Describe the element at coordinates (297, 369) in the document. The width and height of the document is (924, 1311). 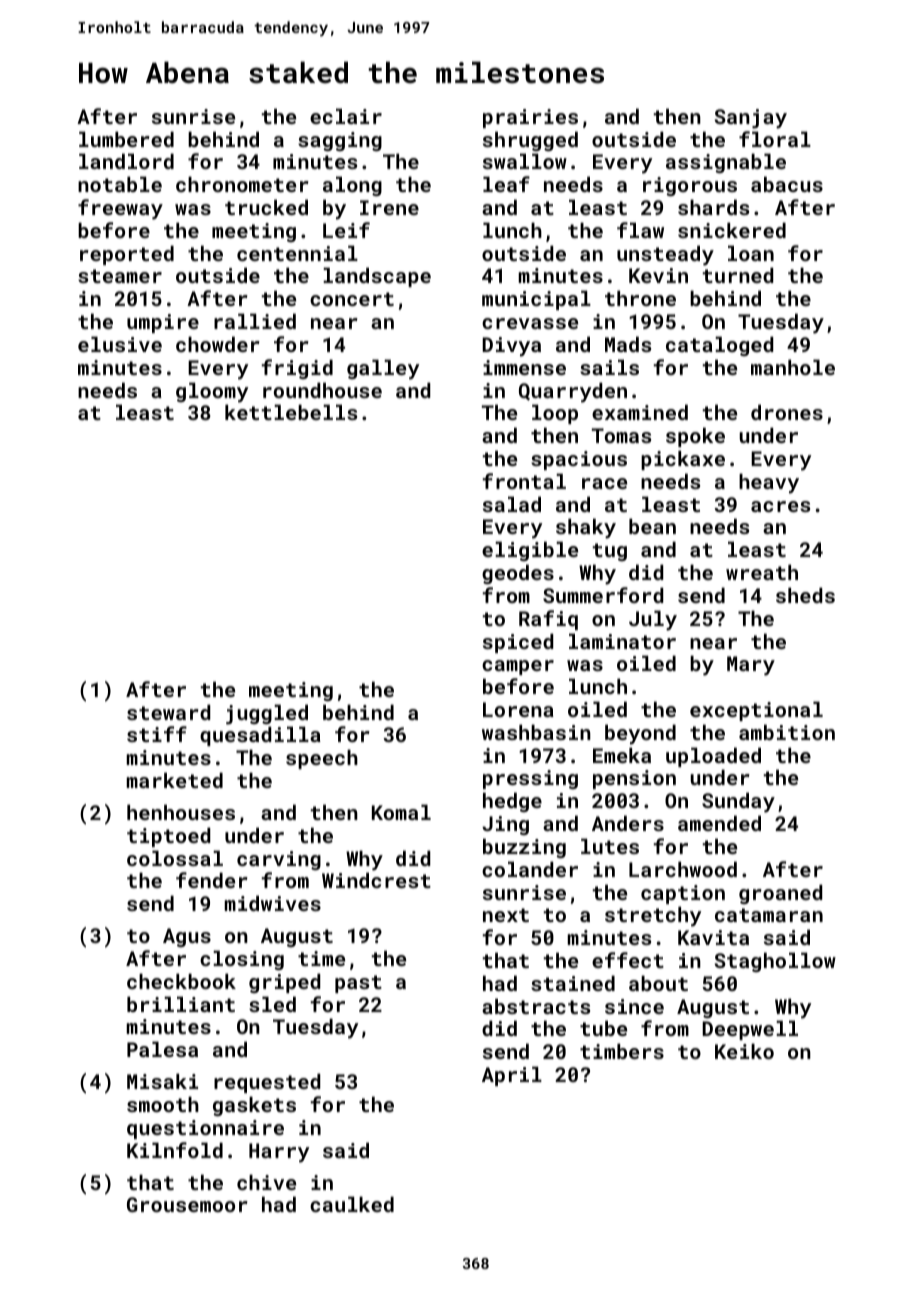
I see `frigid` at that location.
